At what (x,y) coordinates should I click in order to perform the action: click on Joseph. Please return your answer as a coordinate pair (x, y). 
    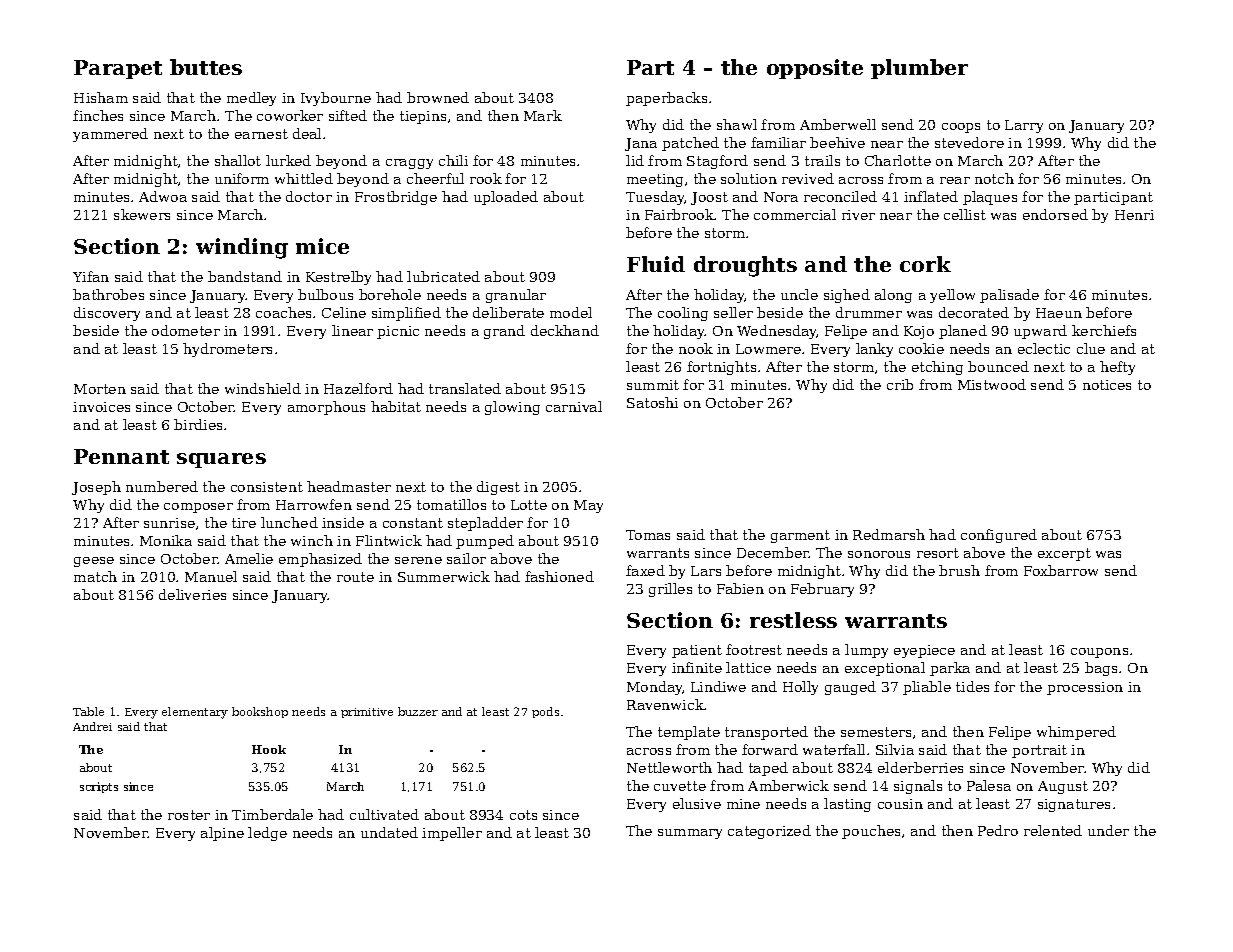
    Looking at the image, I should click on (96, 488).
